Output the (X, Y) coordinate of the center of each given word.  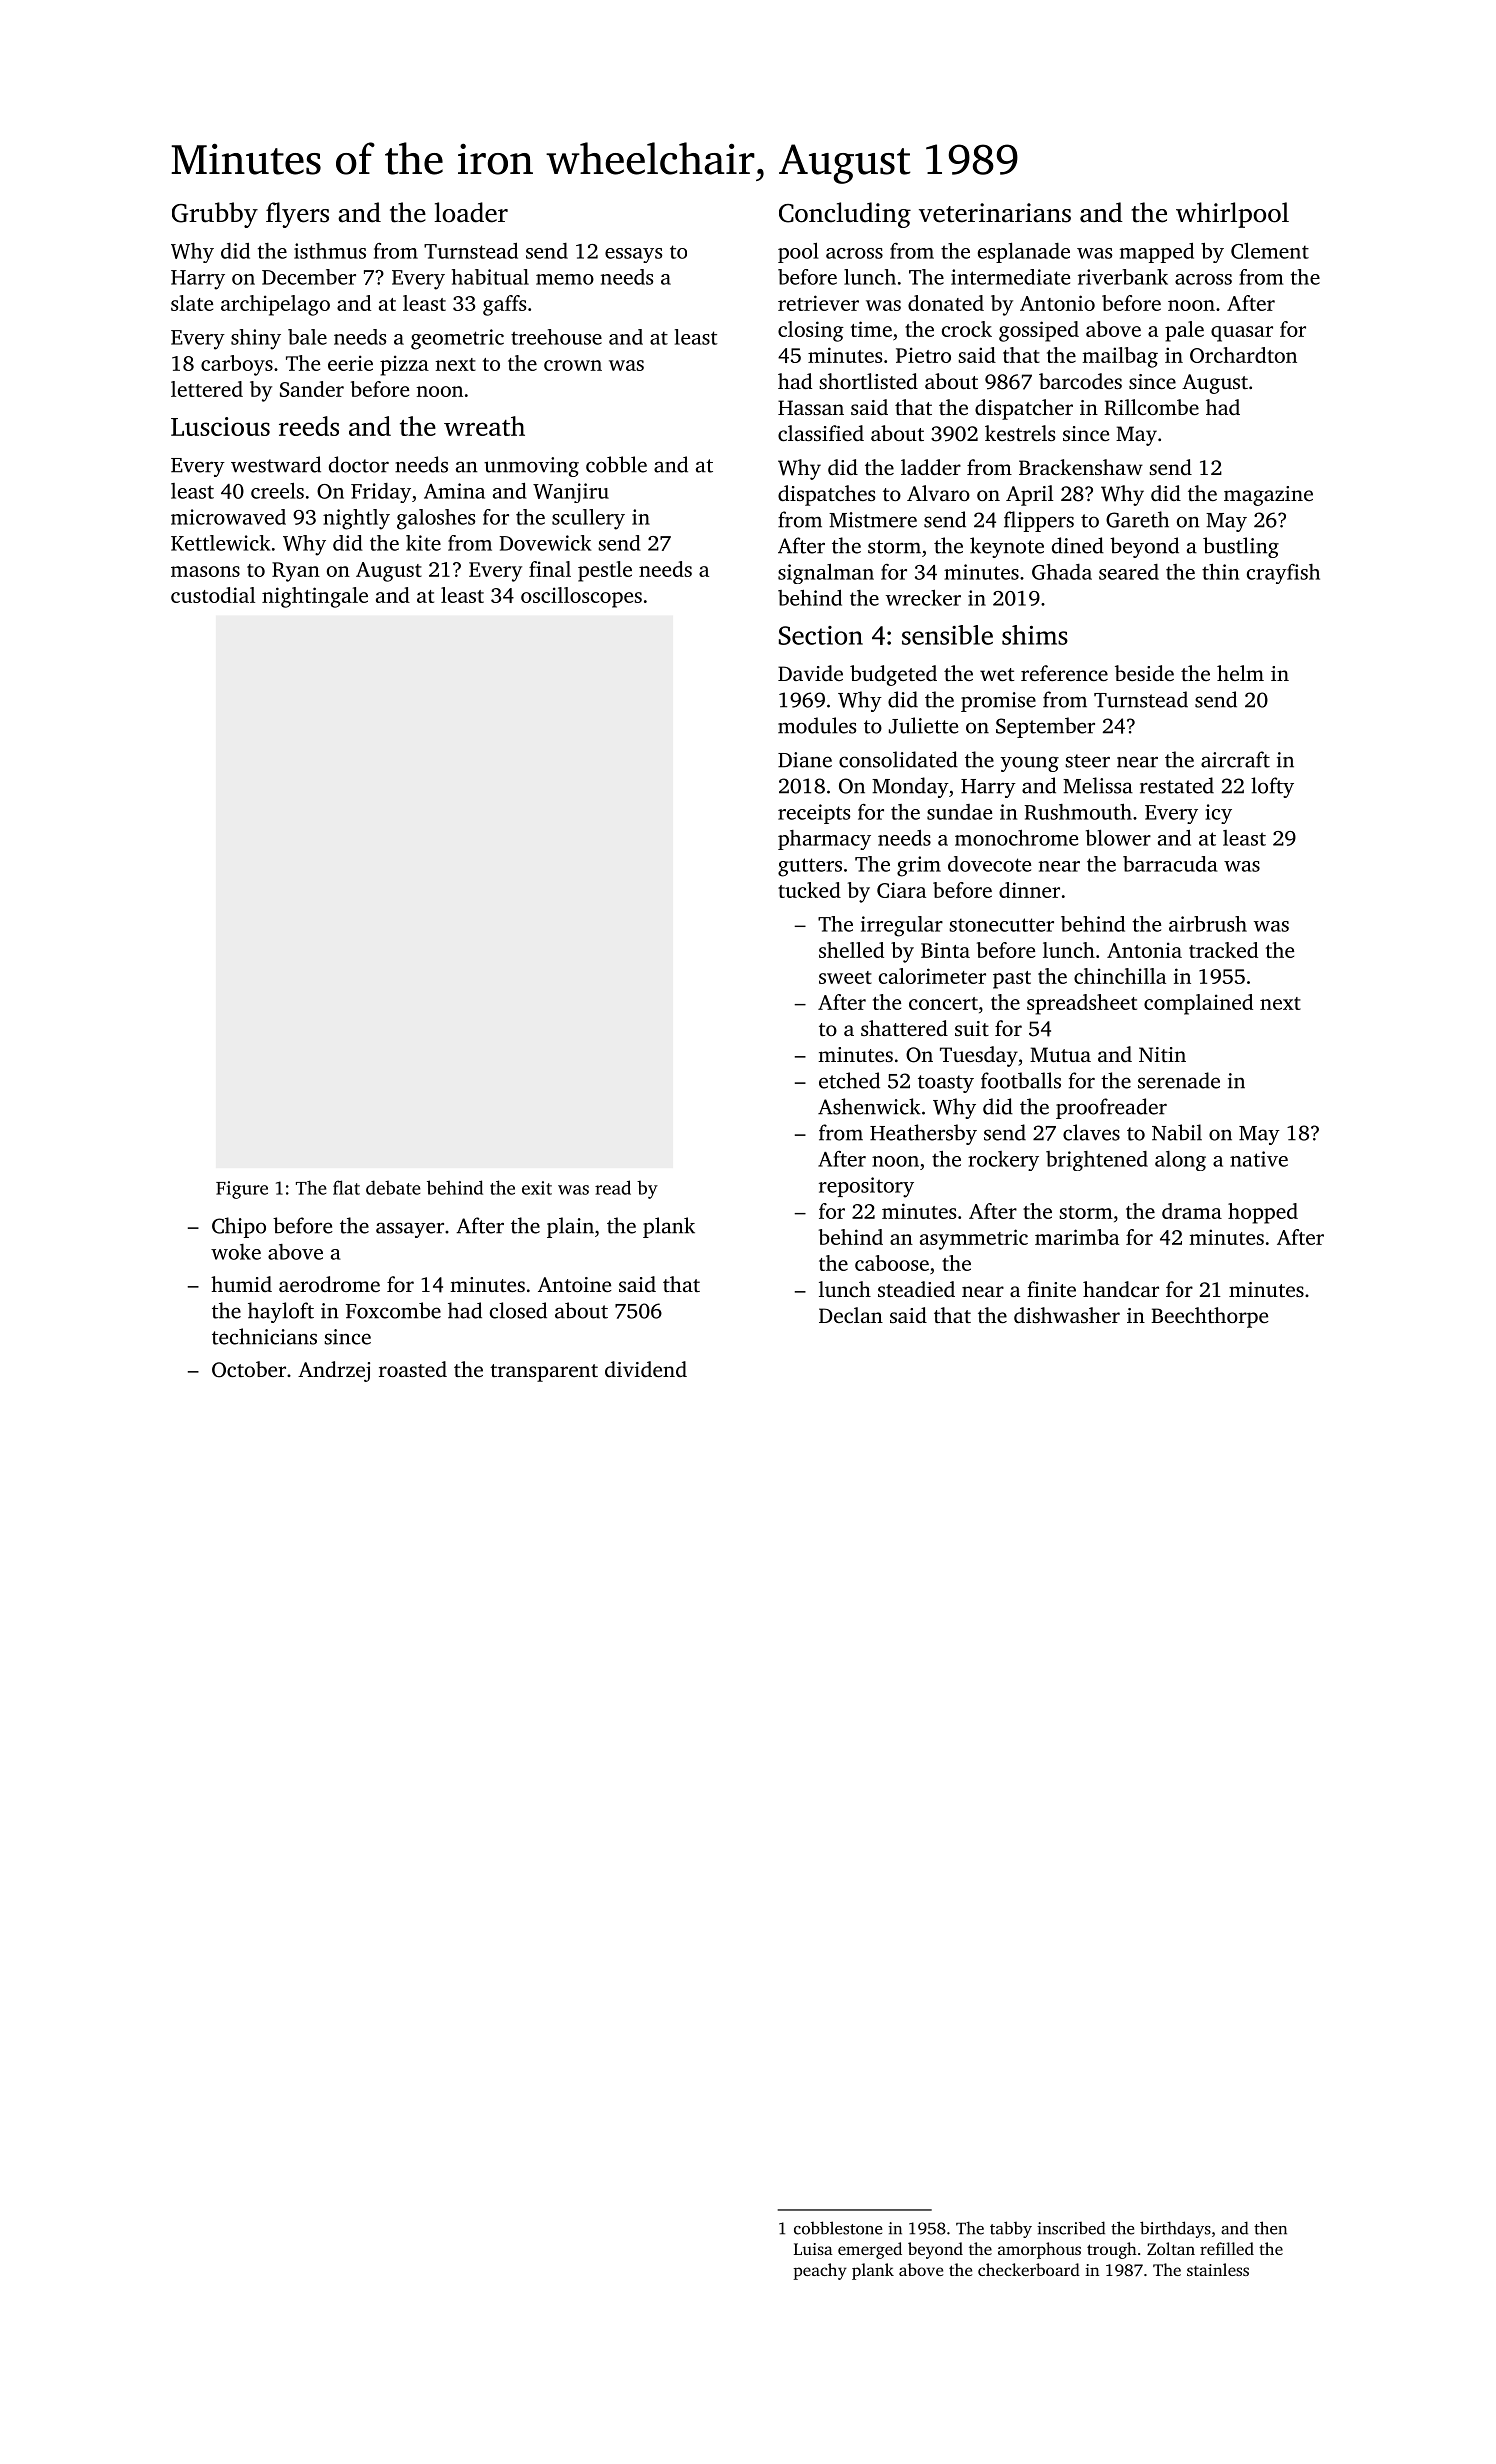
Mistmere (873, 520)
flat (346, 1187)
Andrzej (334, 1371)
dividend (646, 1369)
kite (423, 543)
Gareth (1137, 519)
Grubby (215, 215)
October (249, 1369)
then (1270, 2228)
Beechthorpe (1209, 1317)
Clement (1270, 251)
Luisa (813, 2249)
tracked (1223, 950)
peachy (820, 2271)
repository (866, 1187)
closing (811, 331)
